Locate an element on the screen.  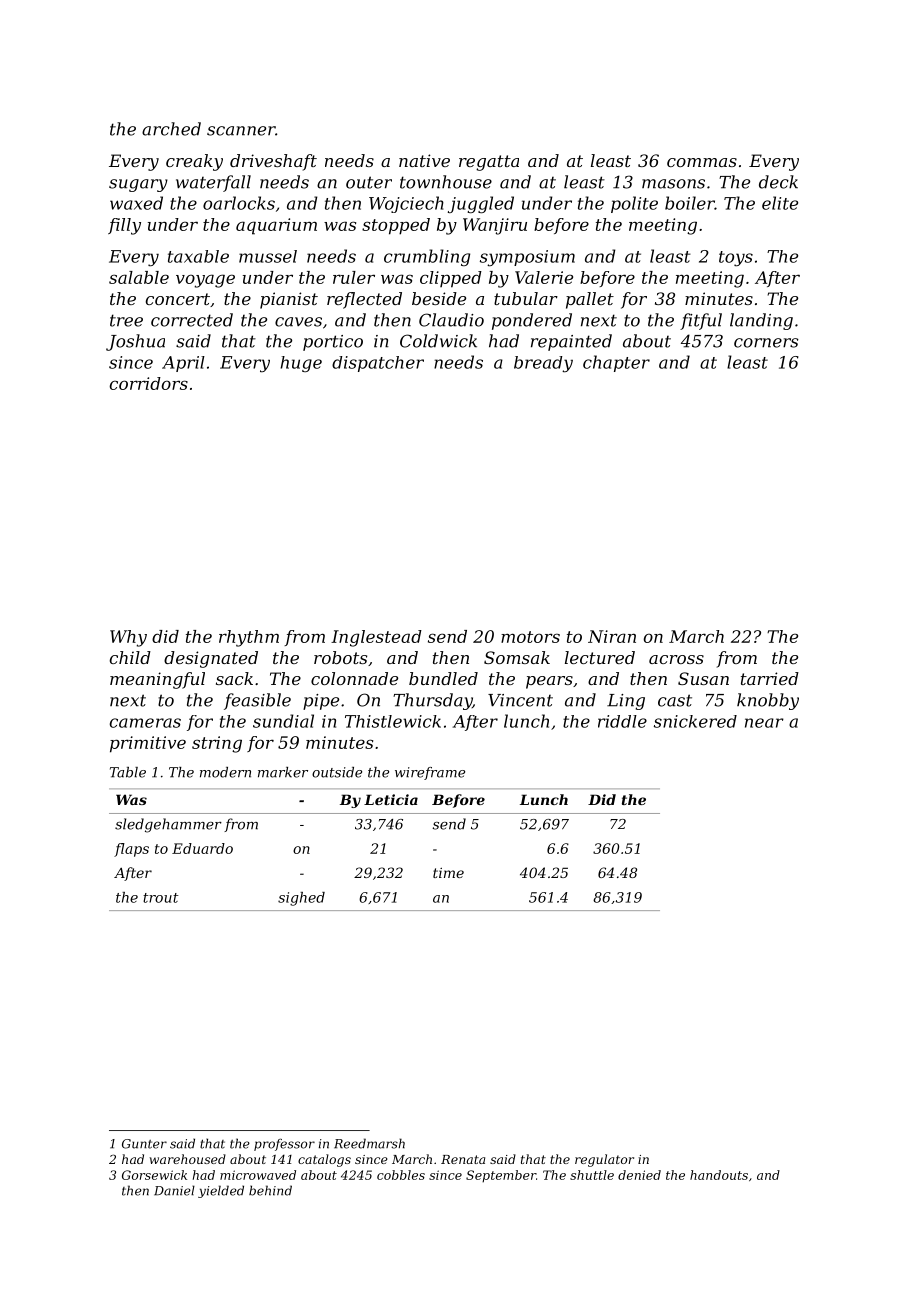
pallet is located at coordinates (590, 300).
